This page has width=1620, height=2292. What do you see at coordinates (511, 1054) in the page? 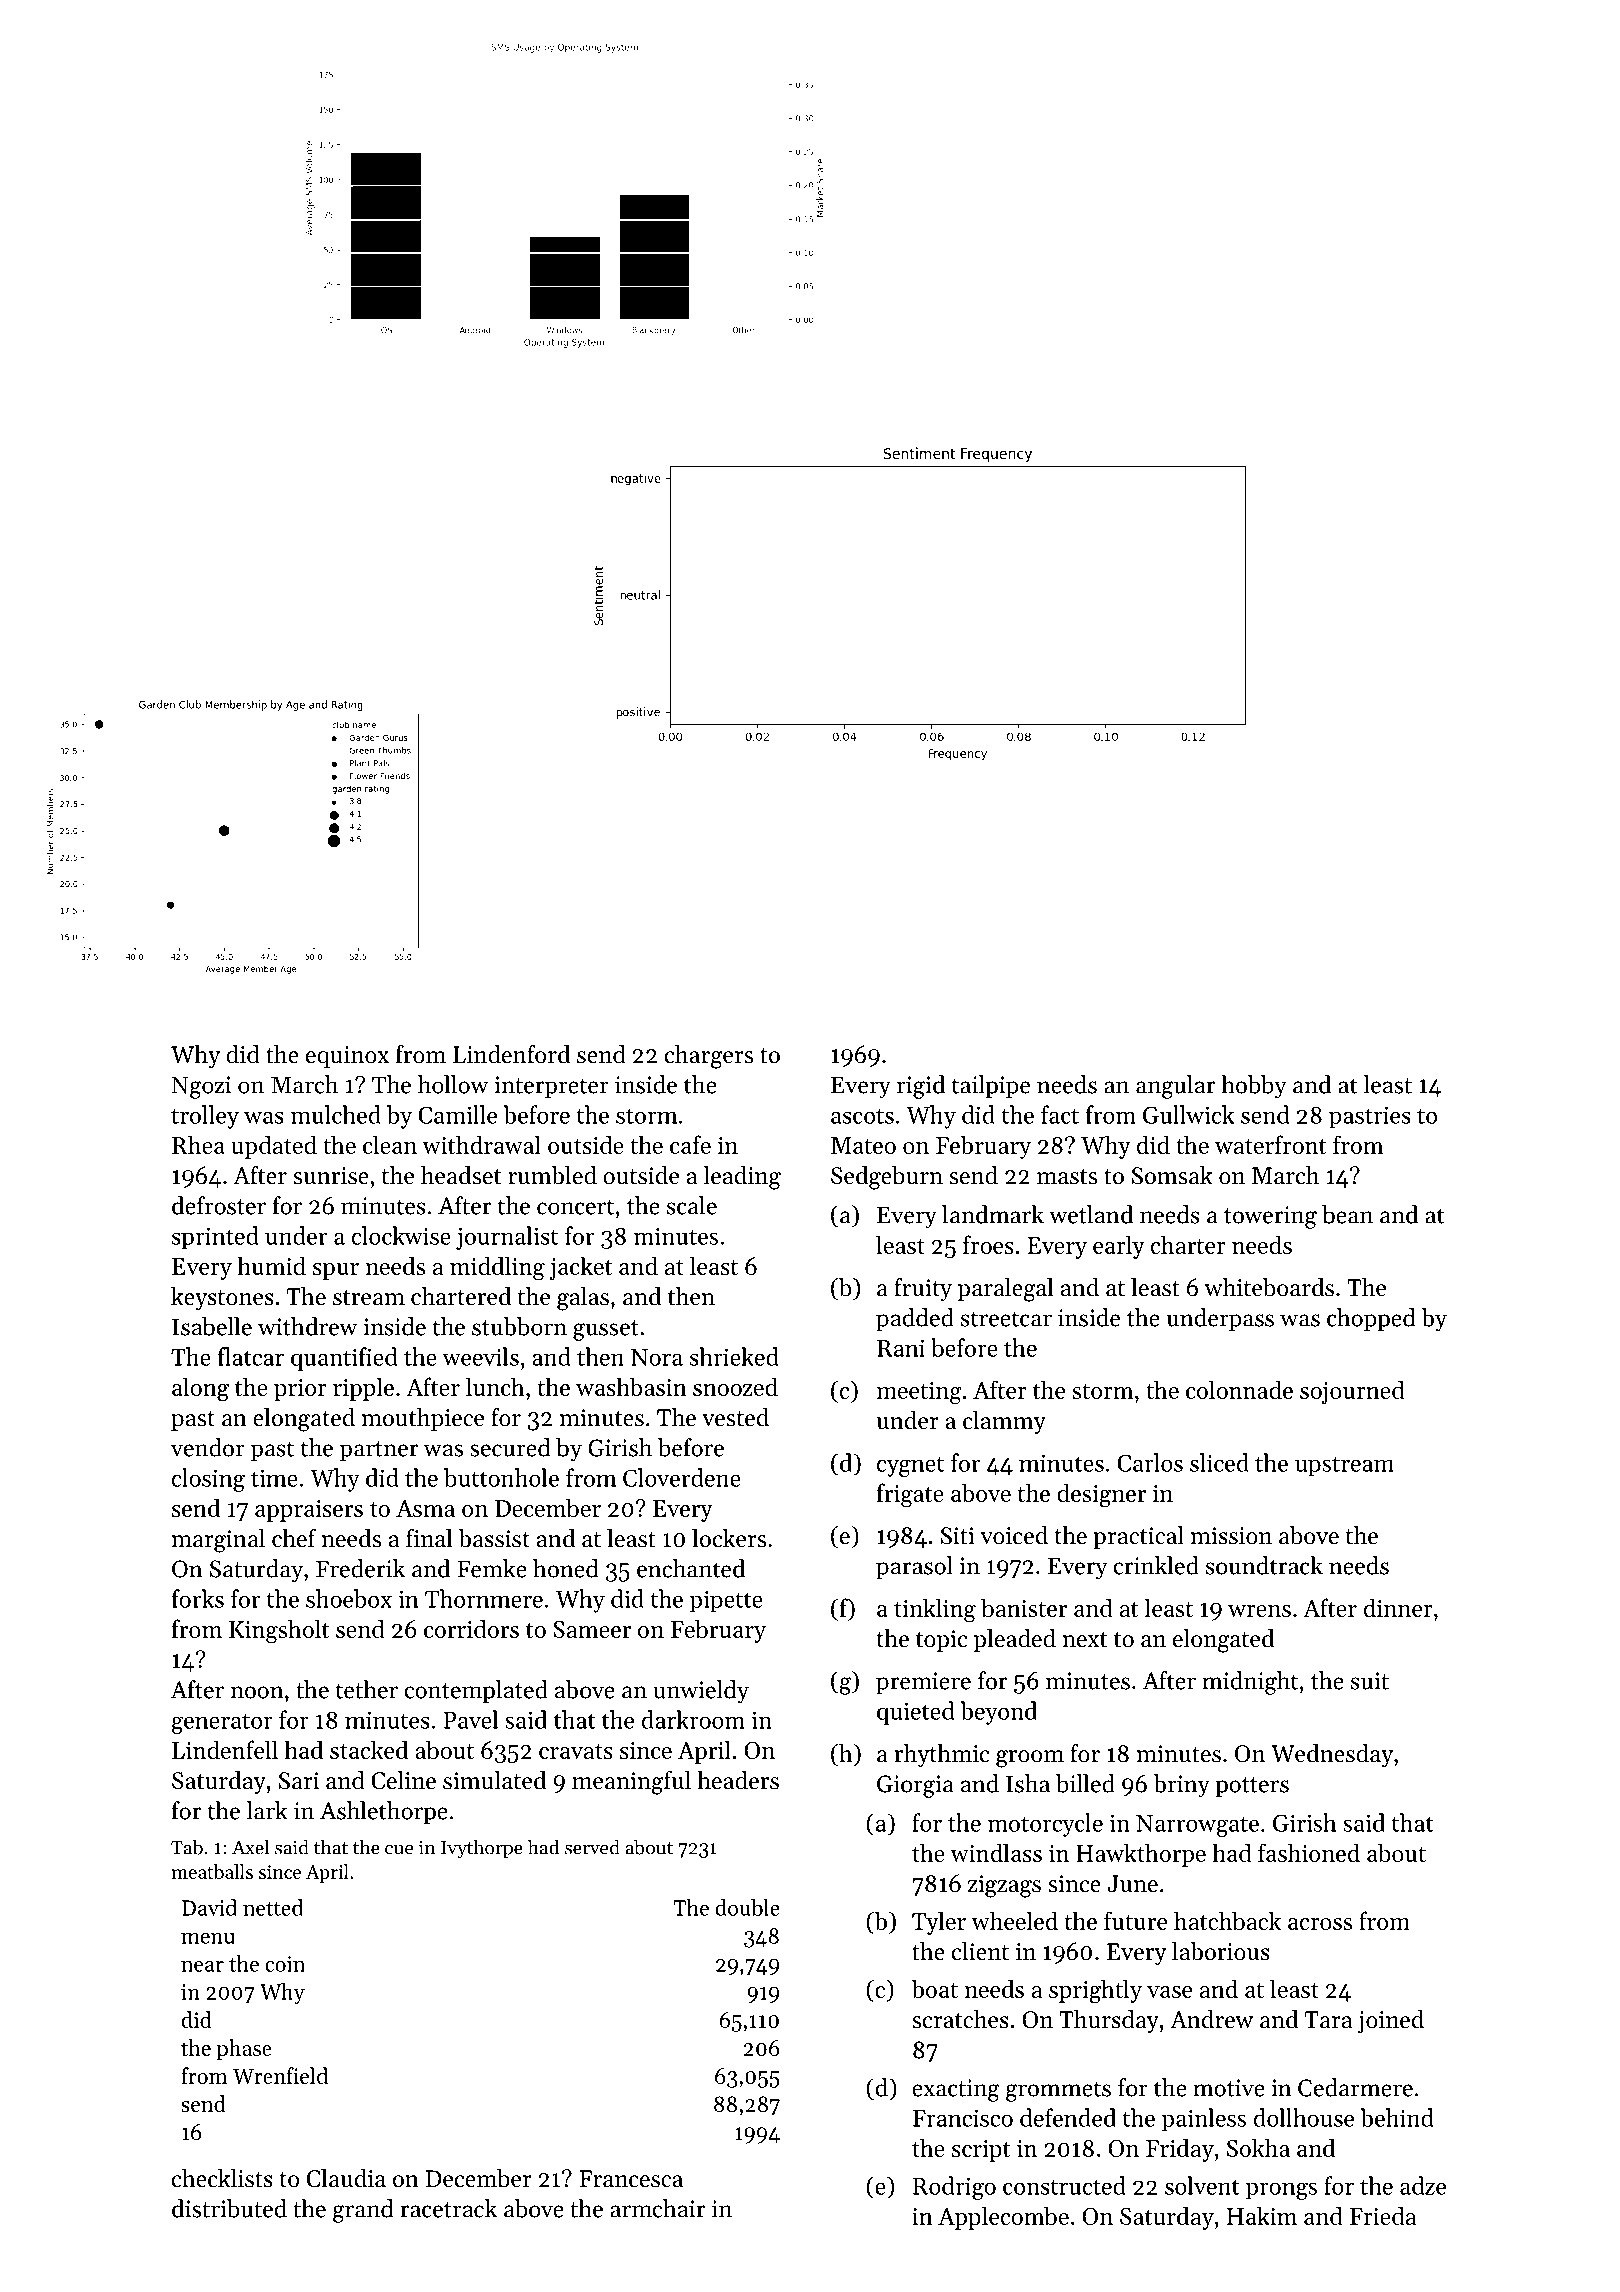
I see `Lindenford` at bounding box center [511, 1054].
